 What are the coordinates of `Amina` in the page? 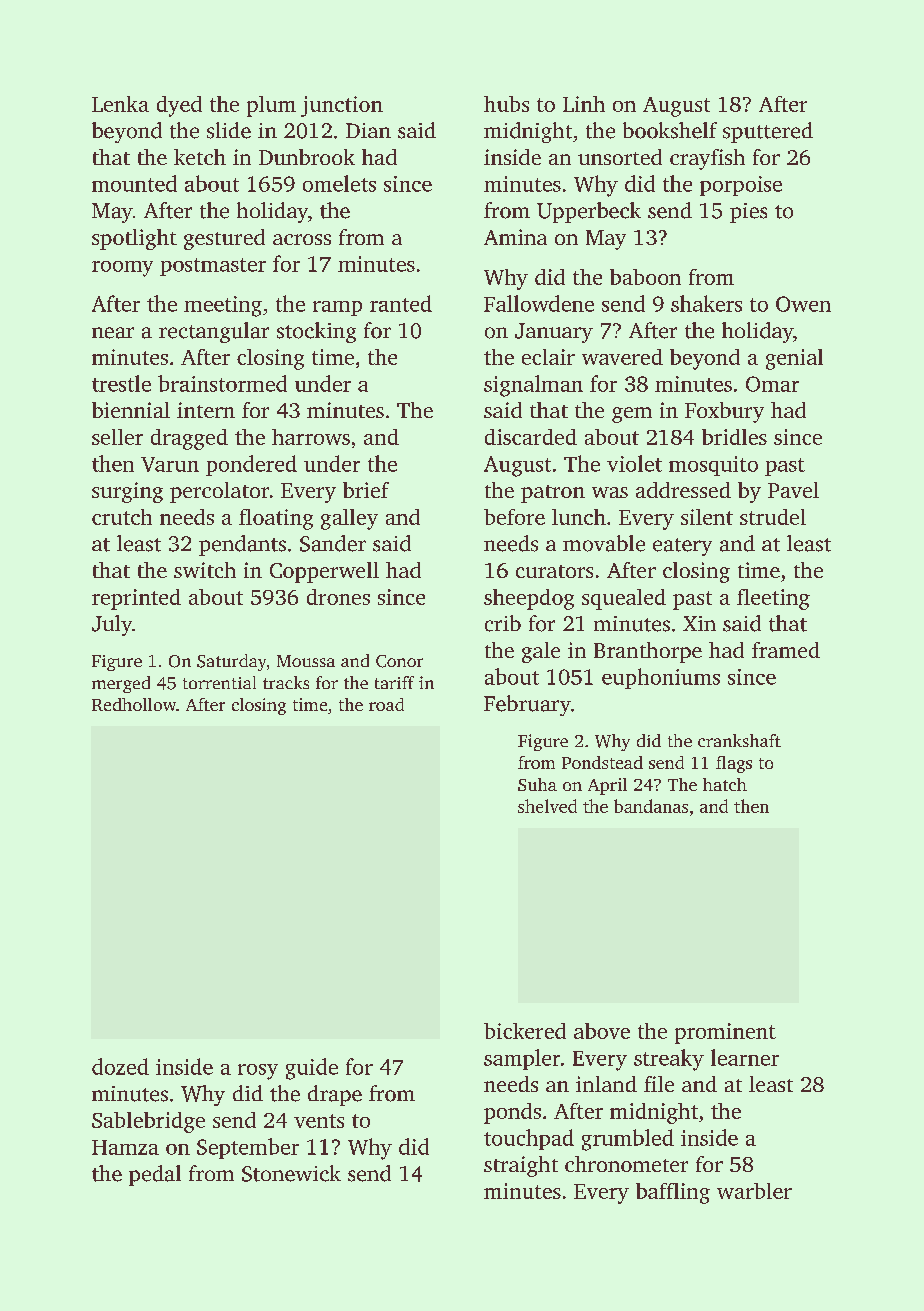 It's located at (515, 237).
